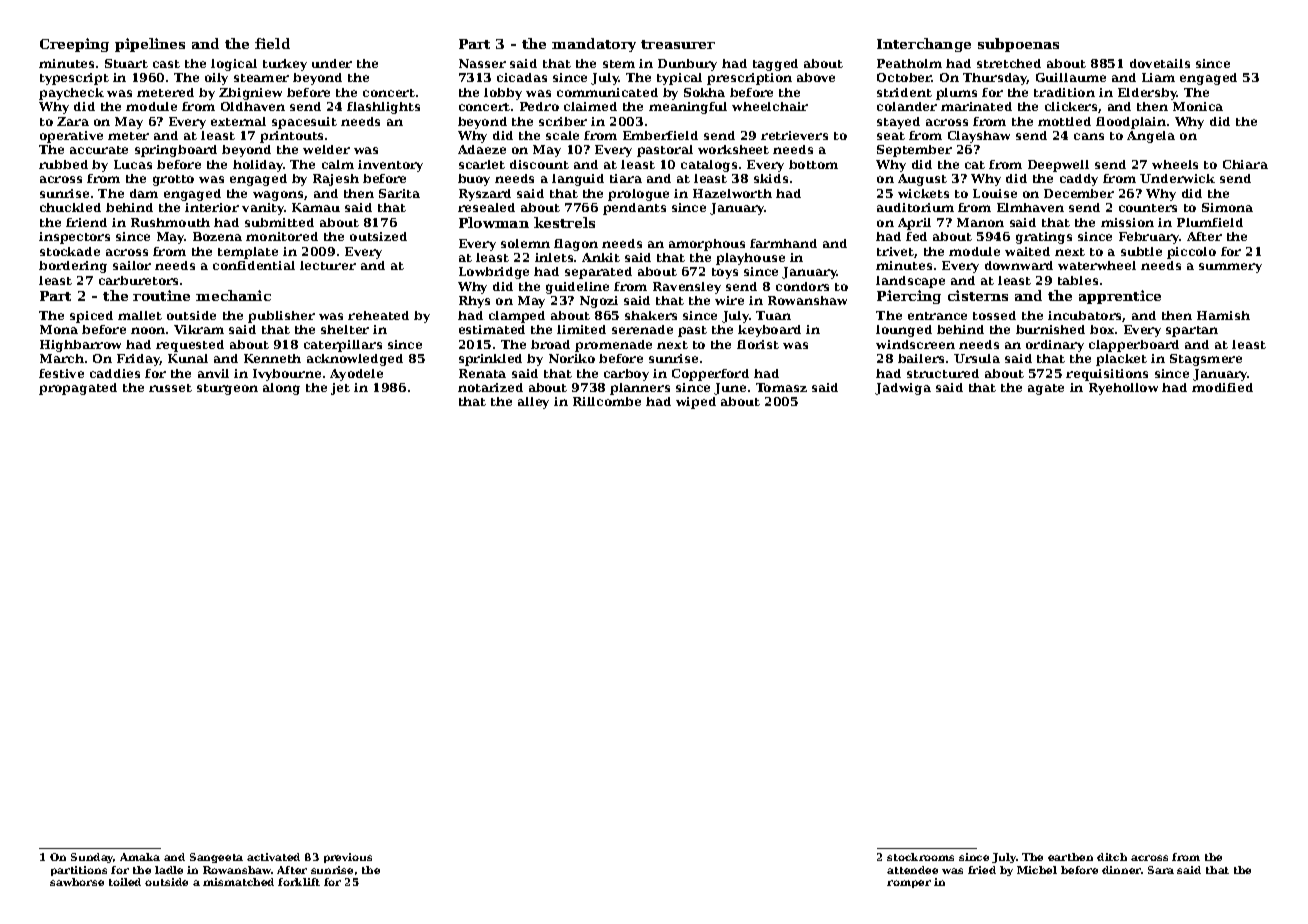 The image size is (1308, 924). I want to click on stockrooms, so click(920, 857).
